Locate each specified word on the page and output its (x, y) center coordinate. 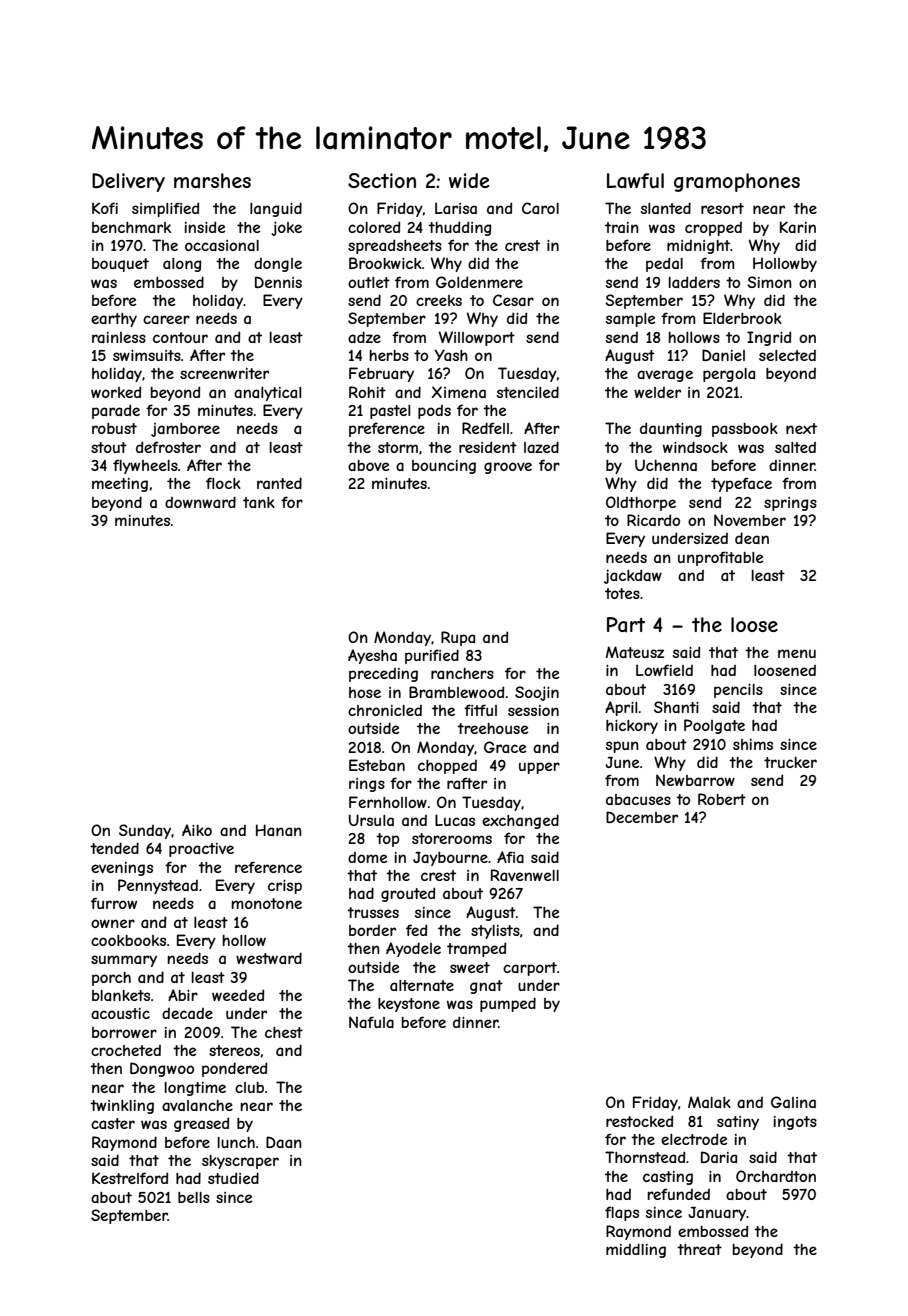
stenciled (528, 392)
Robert (722, 799)
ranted (279, 483)
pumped (508, 1004)
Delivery (128, 182)
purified (432, 656)
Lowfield (664, 670)
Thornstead (645, 1157)
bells (194, 1197)
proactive (201, 850)
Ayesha (372, 656)
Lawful (635, 181)
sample (630, 320)
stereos (234, 1050)
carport (530, 969)
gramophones (737, 182)
